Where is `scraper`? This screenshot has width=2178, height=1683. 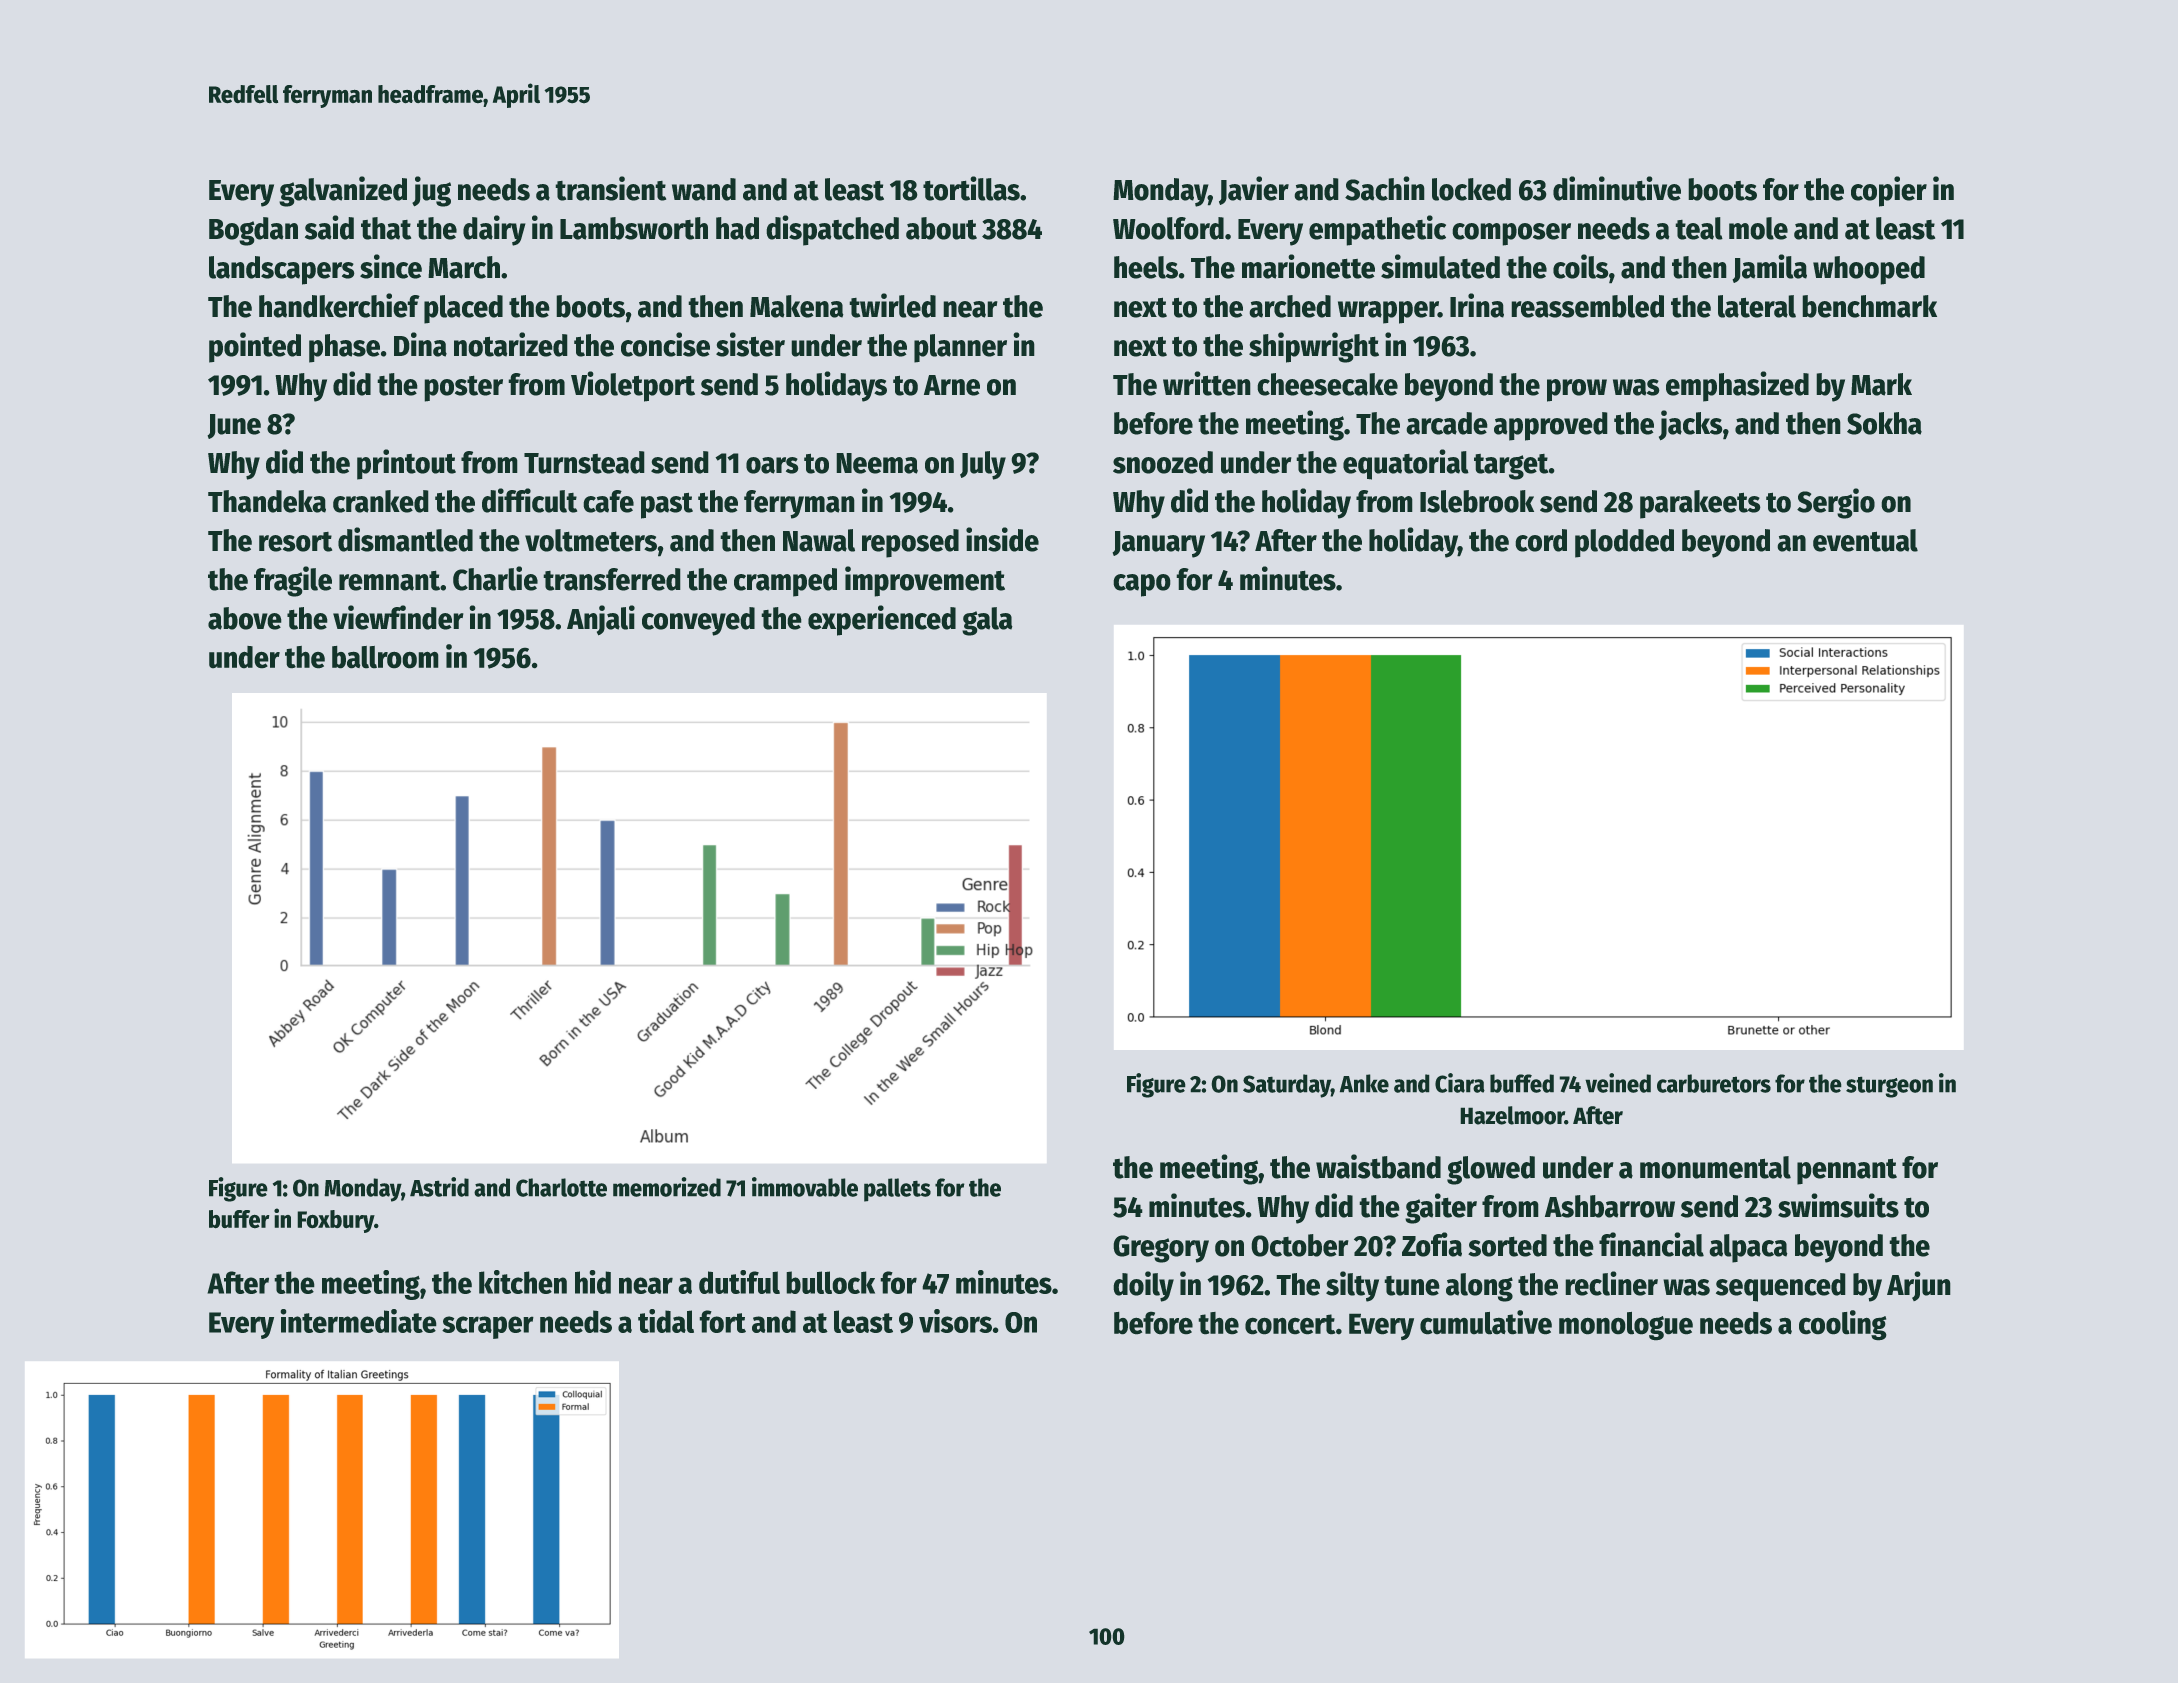
scraper is located at coordinates (488, 1327).
